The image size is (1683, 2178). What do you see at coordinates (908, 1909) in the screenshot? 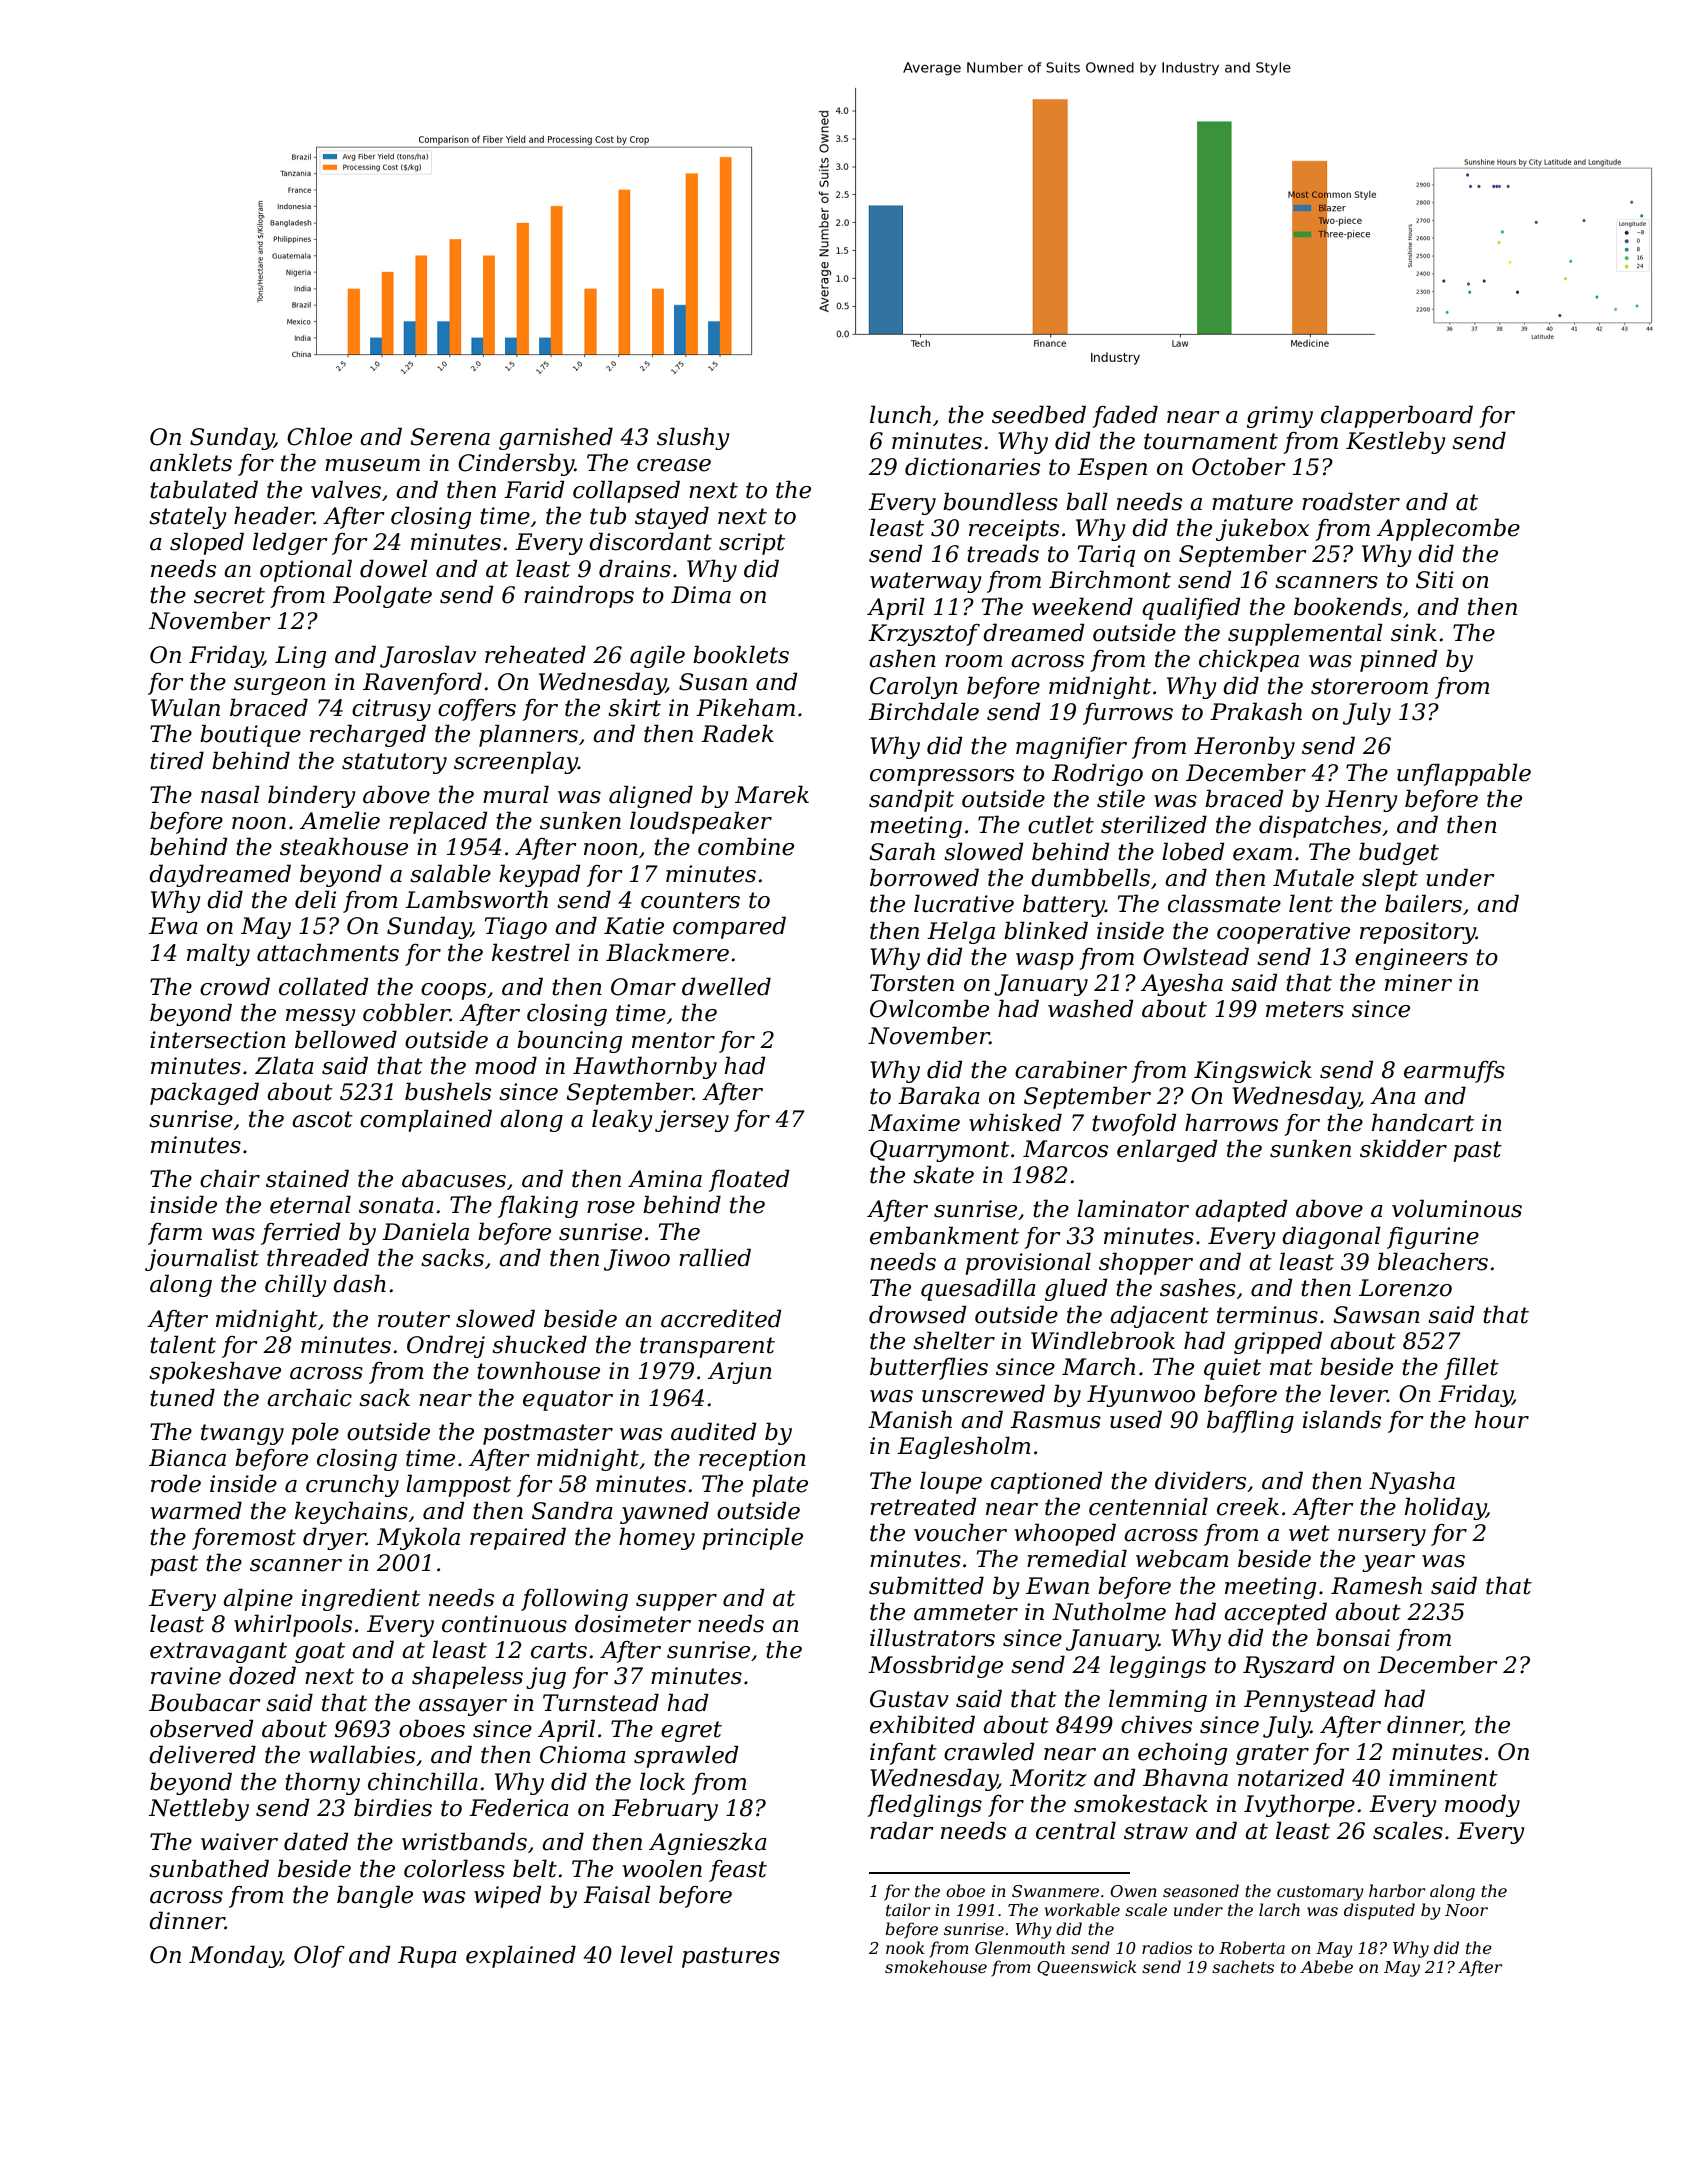
I see `tailor` at bounding box center [908, 1909].
